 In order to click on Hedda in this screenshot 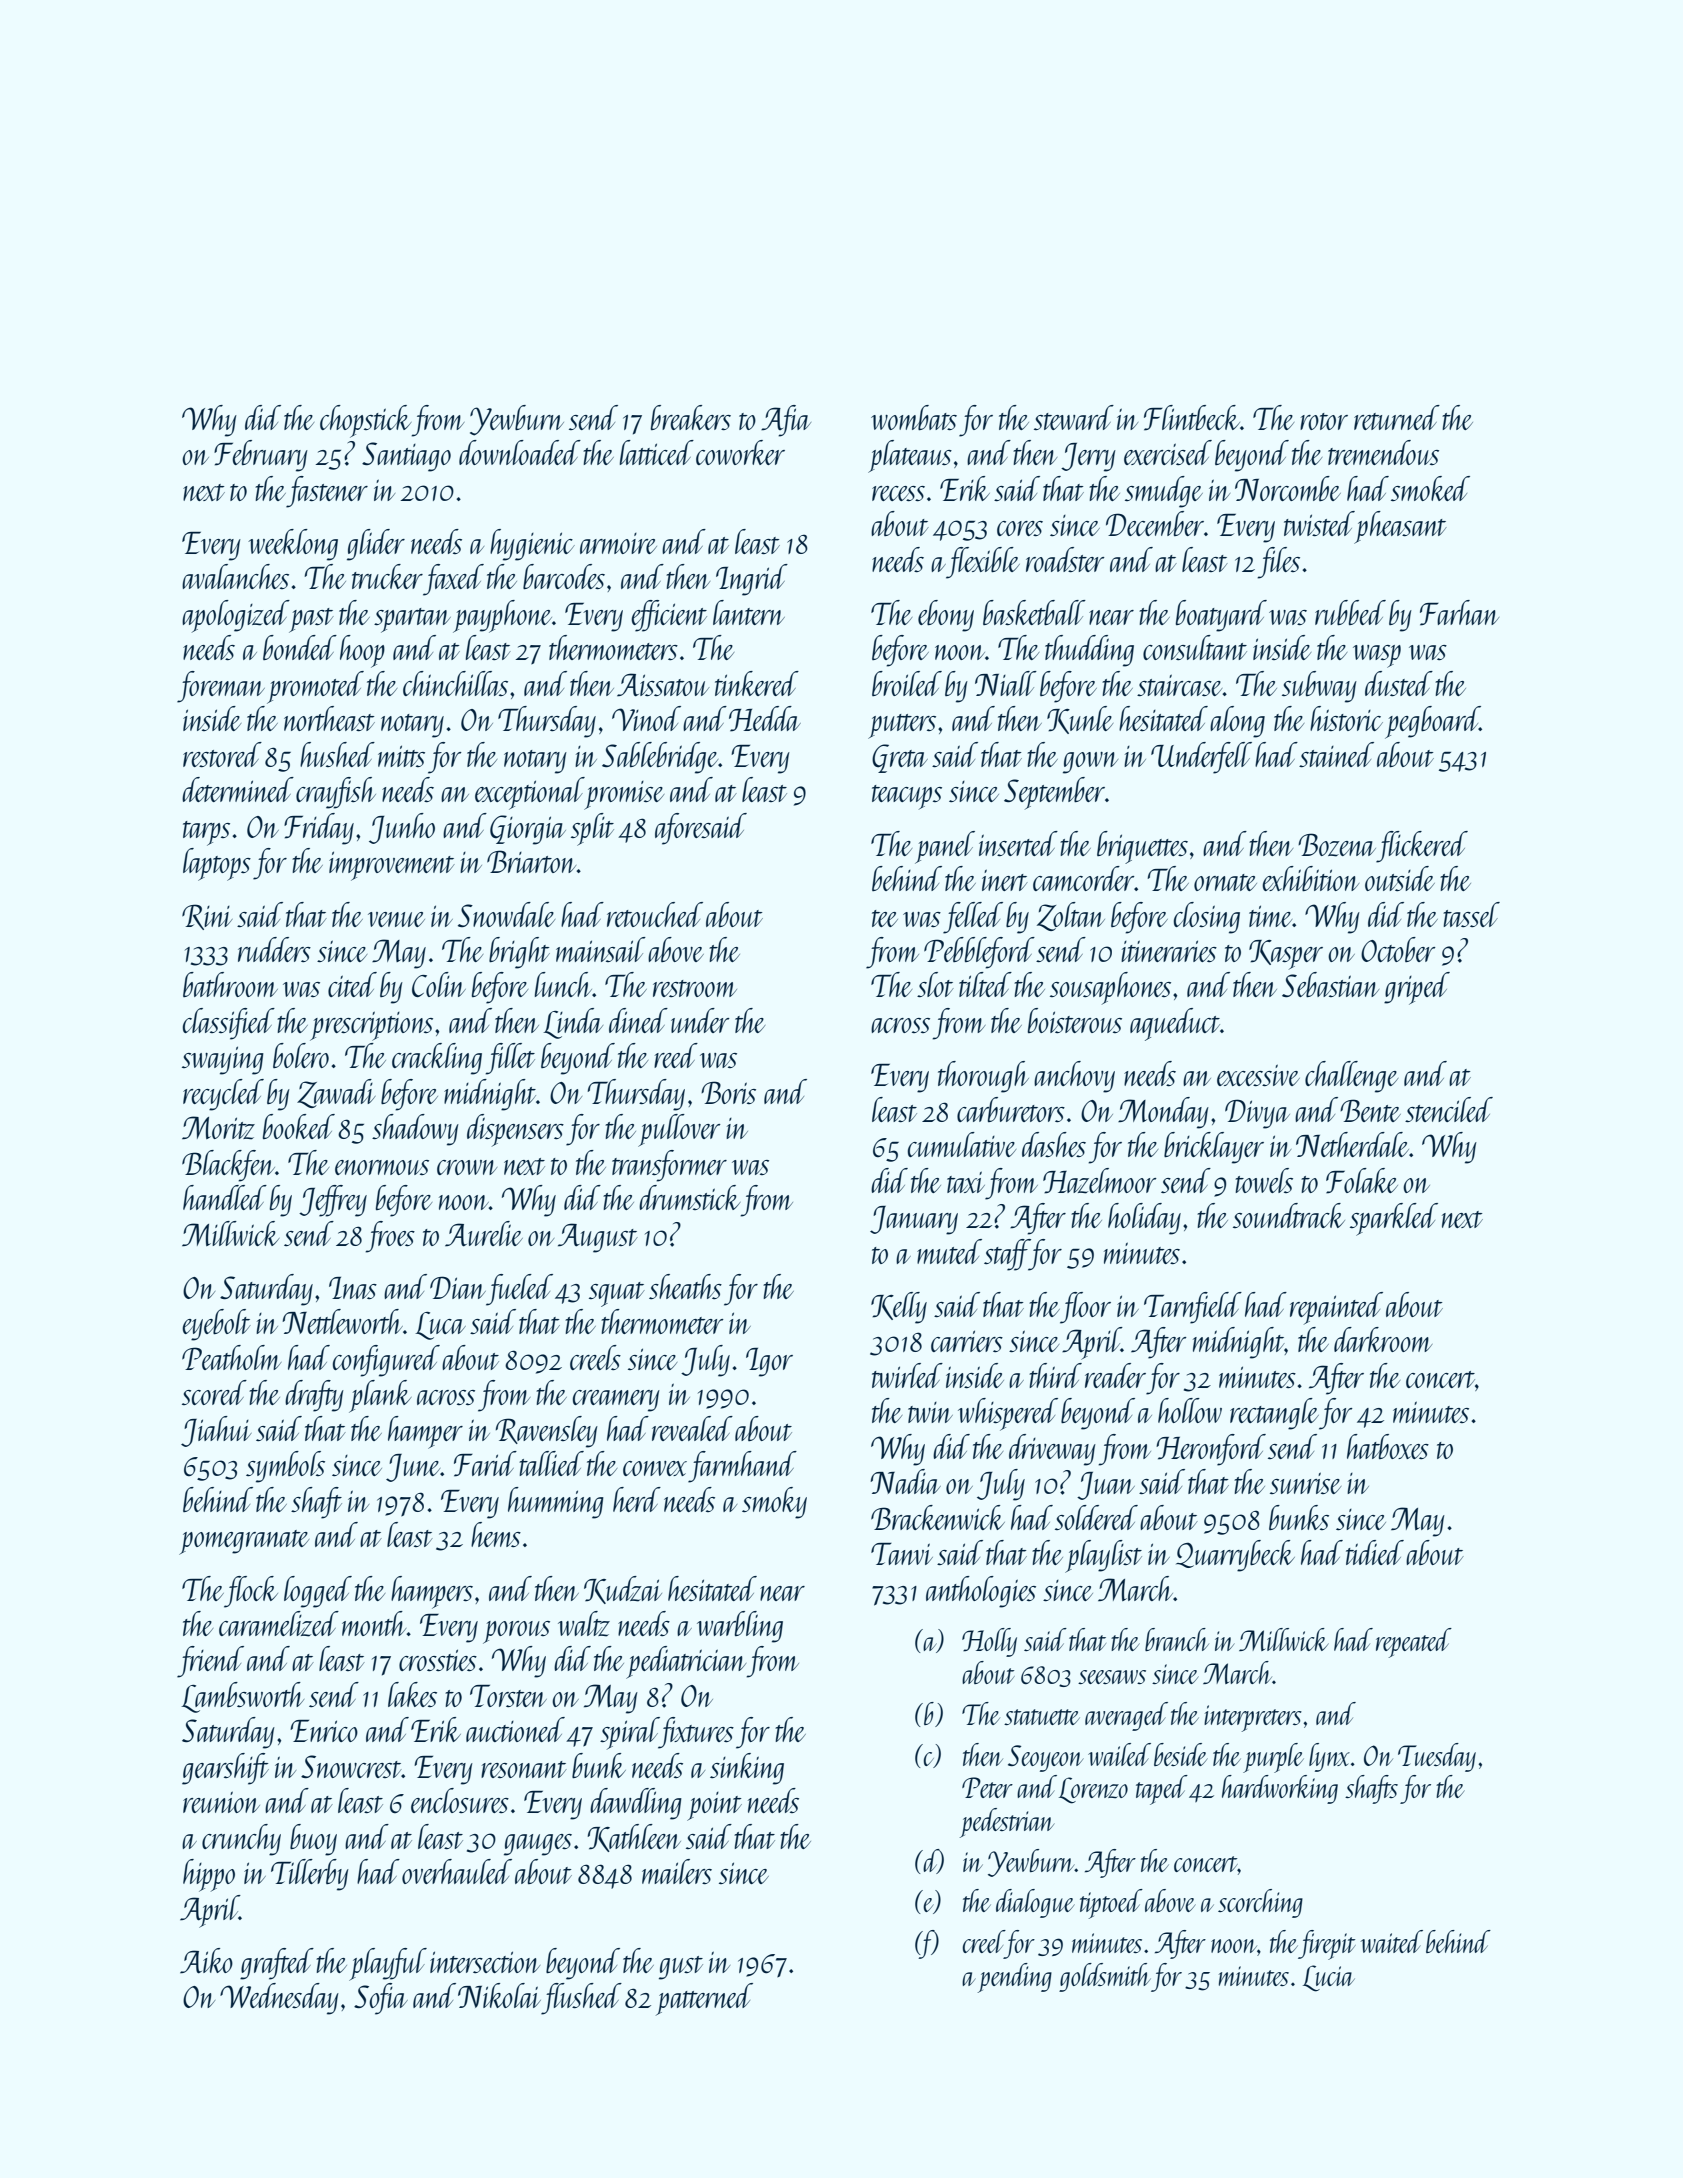, I will do `click(765, 719)`.
